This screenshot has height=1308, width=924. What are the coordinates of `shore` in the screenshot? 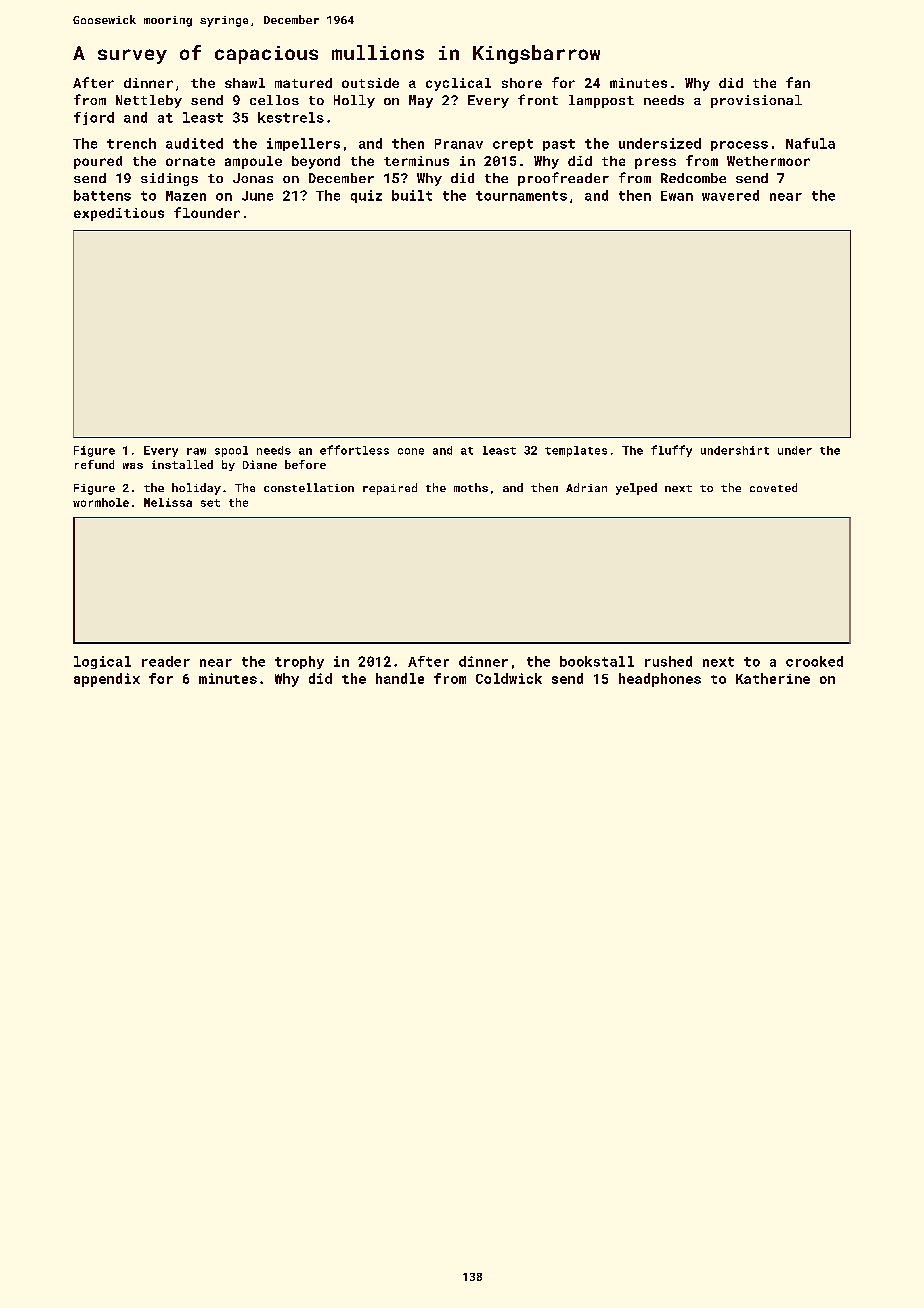 It's located at (522, 83).
